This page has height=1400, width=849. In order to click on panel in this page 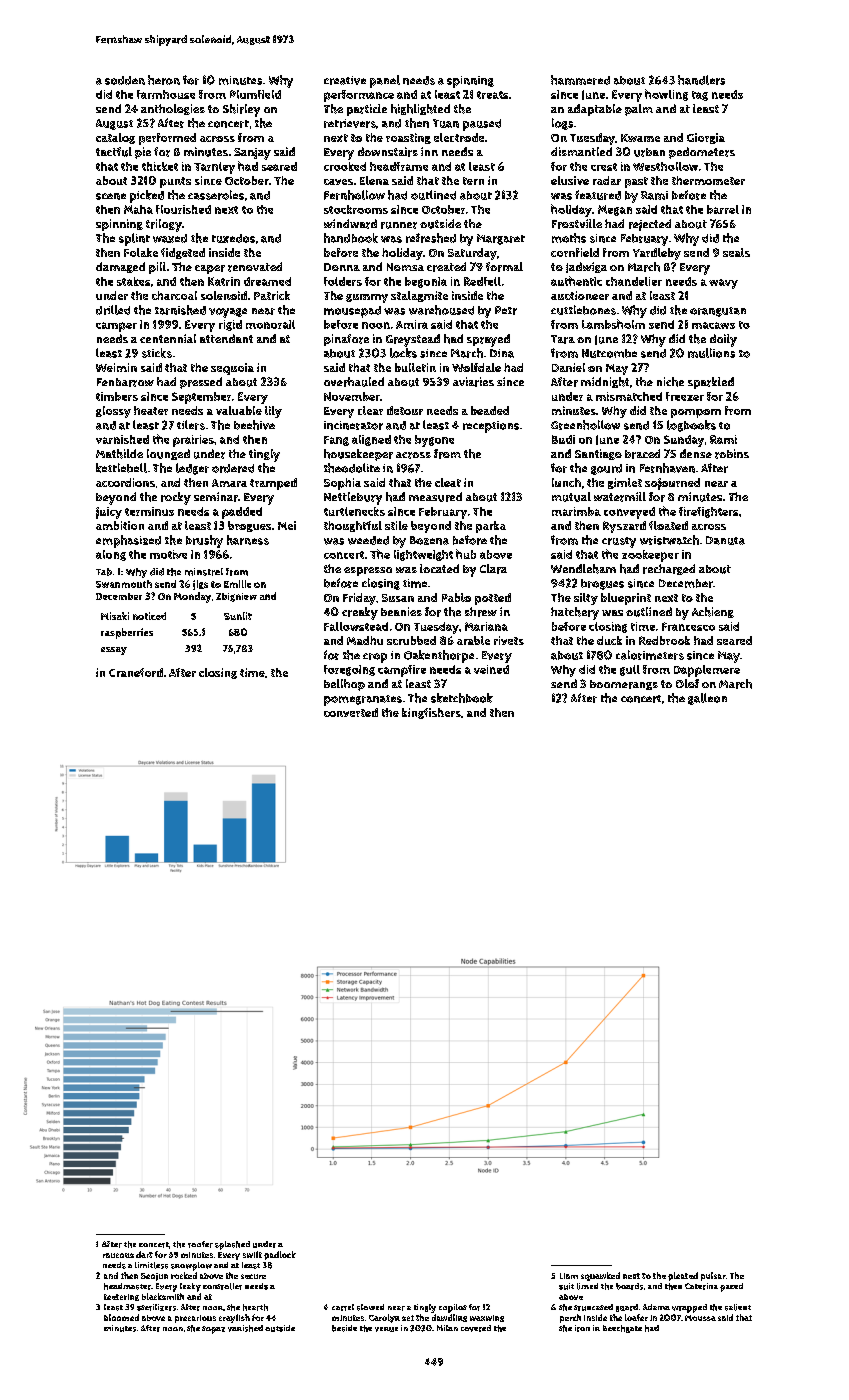, I will do `click(385, 81)`.
